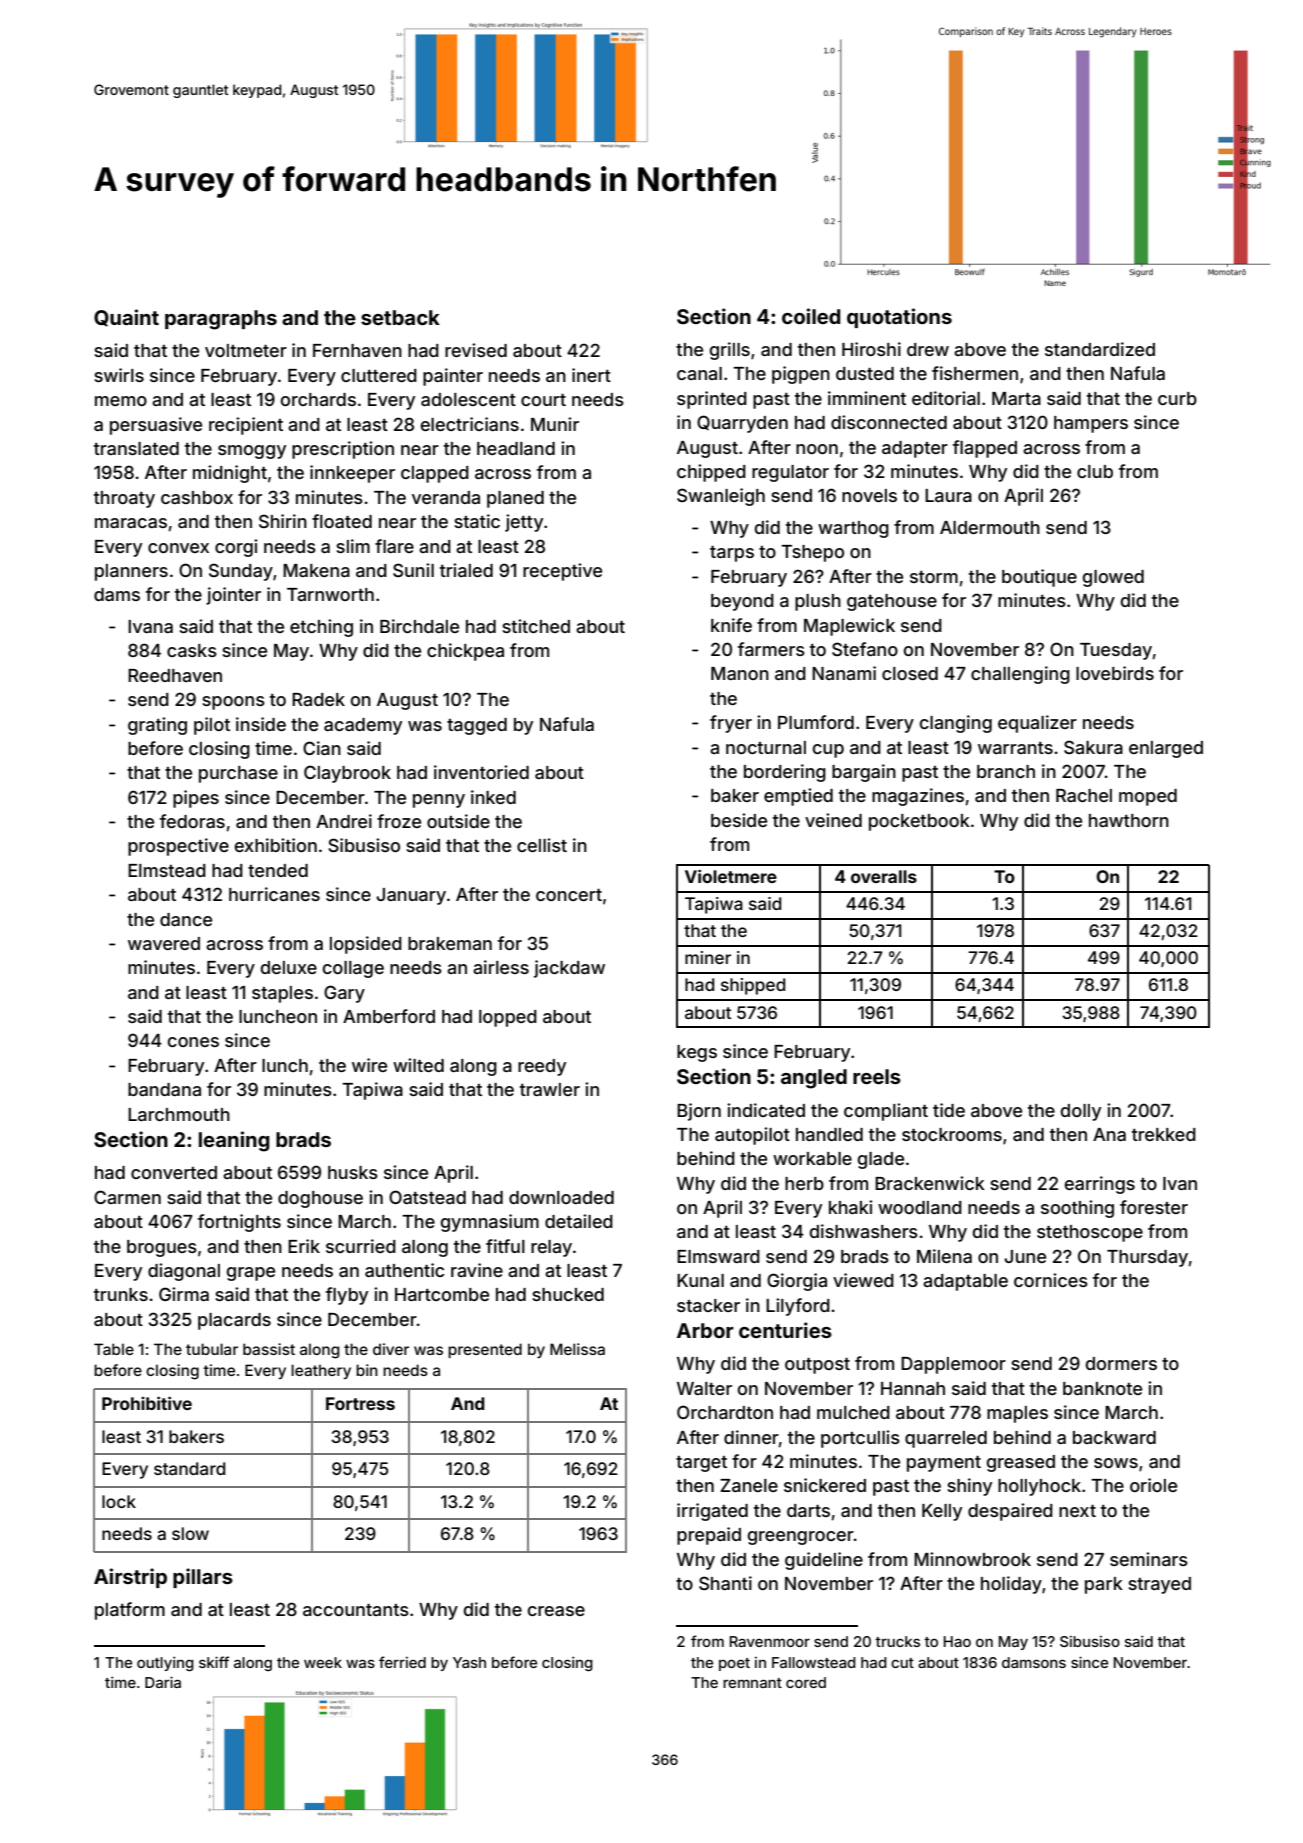 Image resolution: width=1303 pixels, height=1843 pixels. I want to click on hawthorn, so click(1129, 820).
